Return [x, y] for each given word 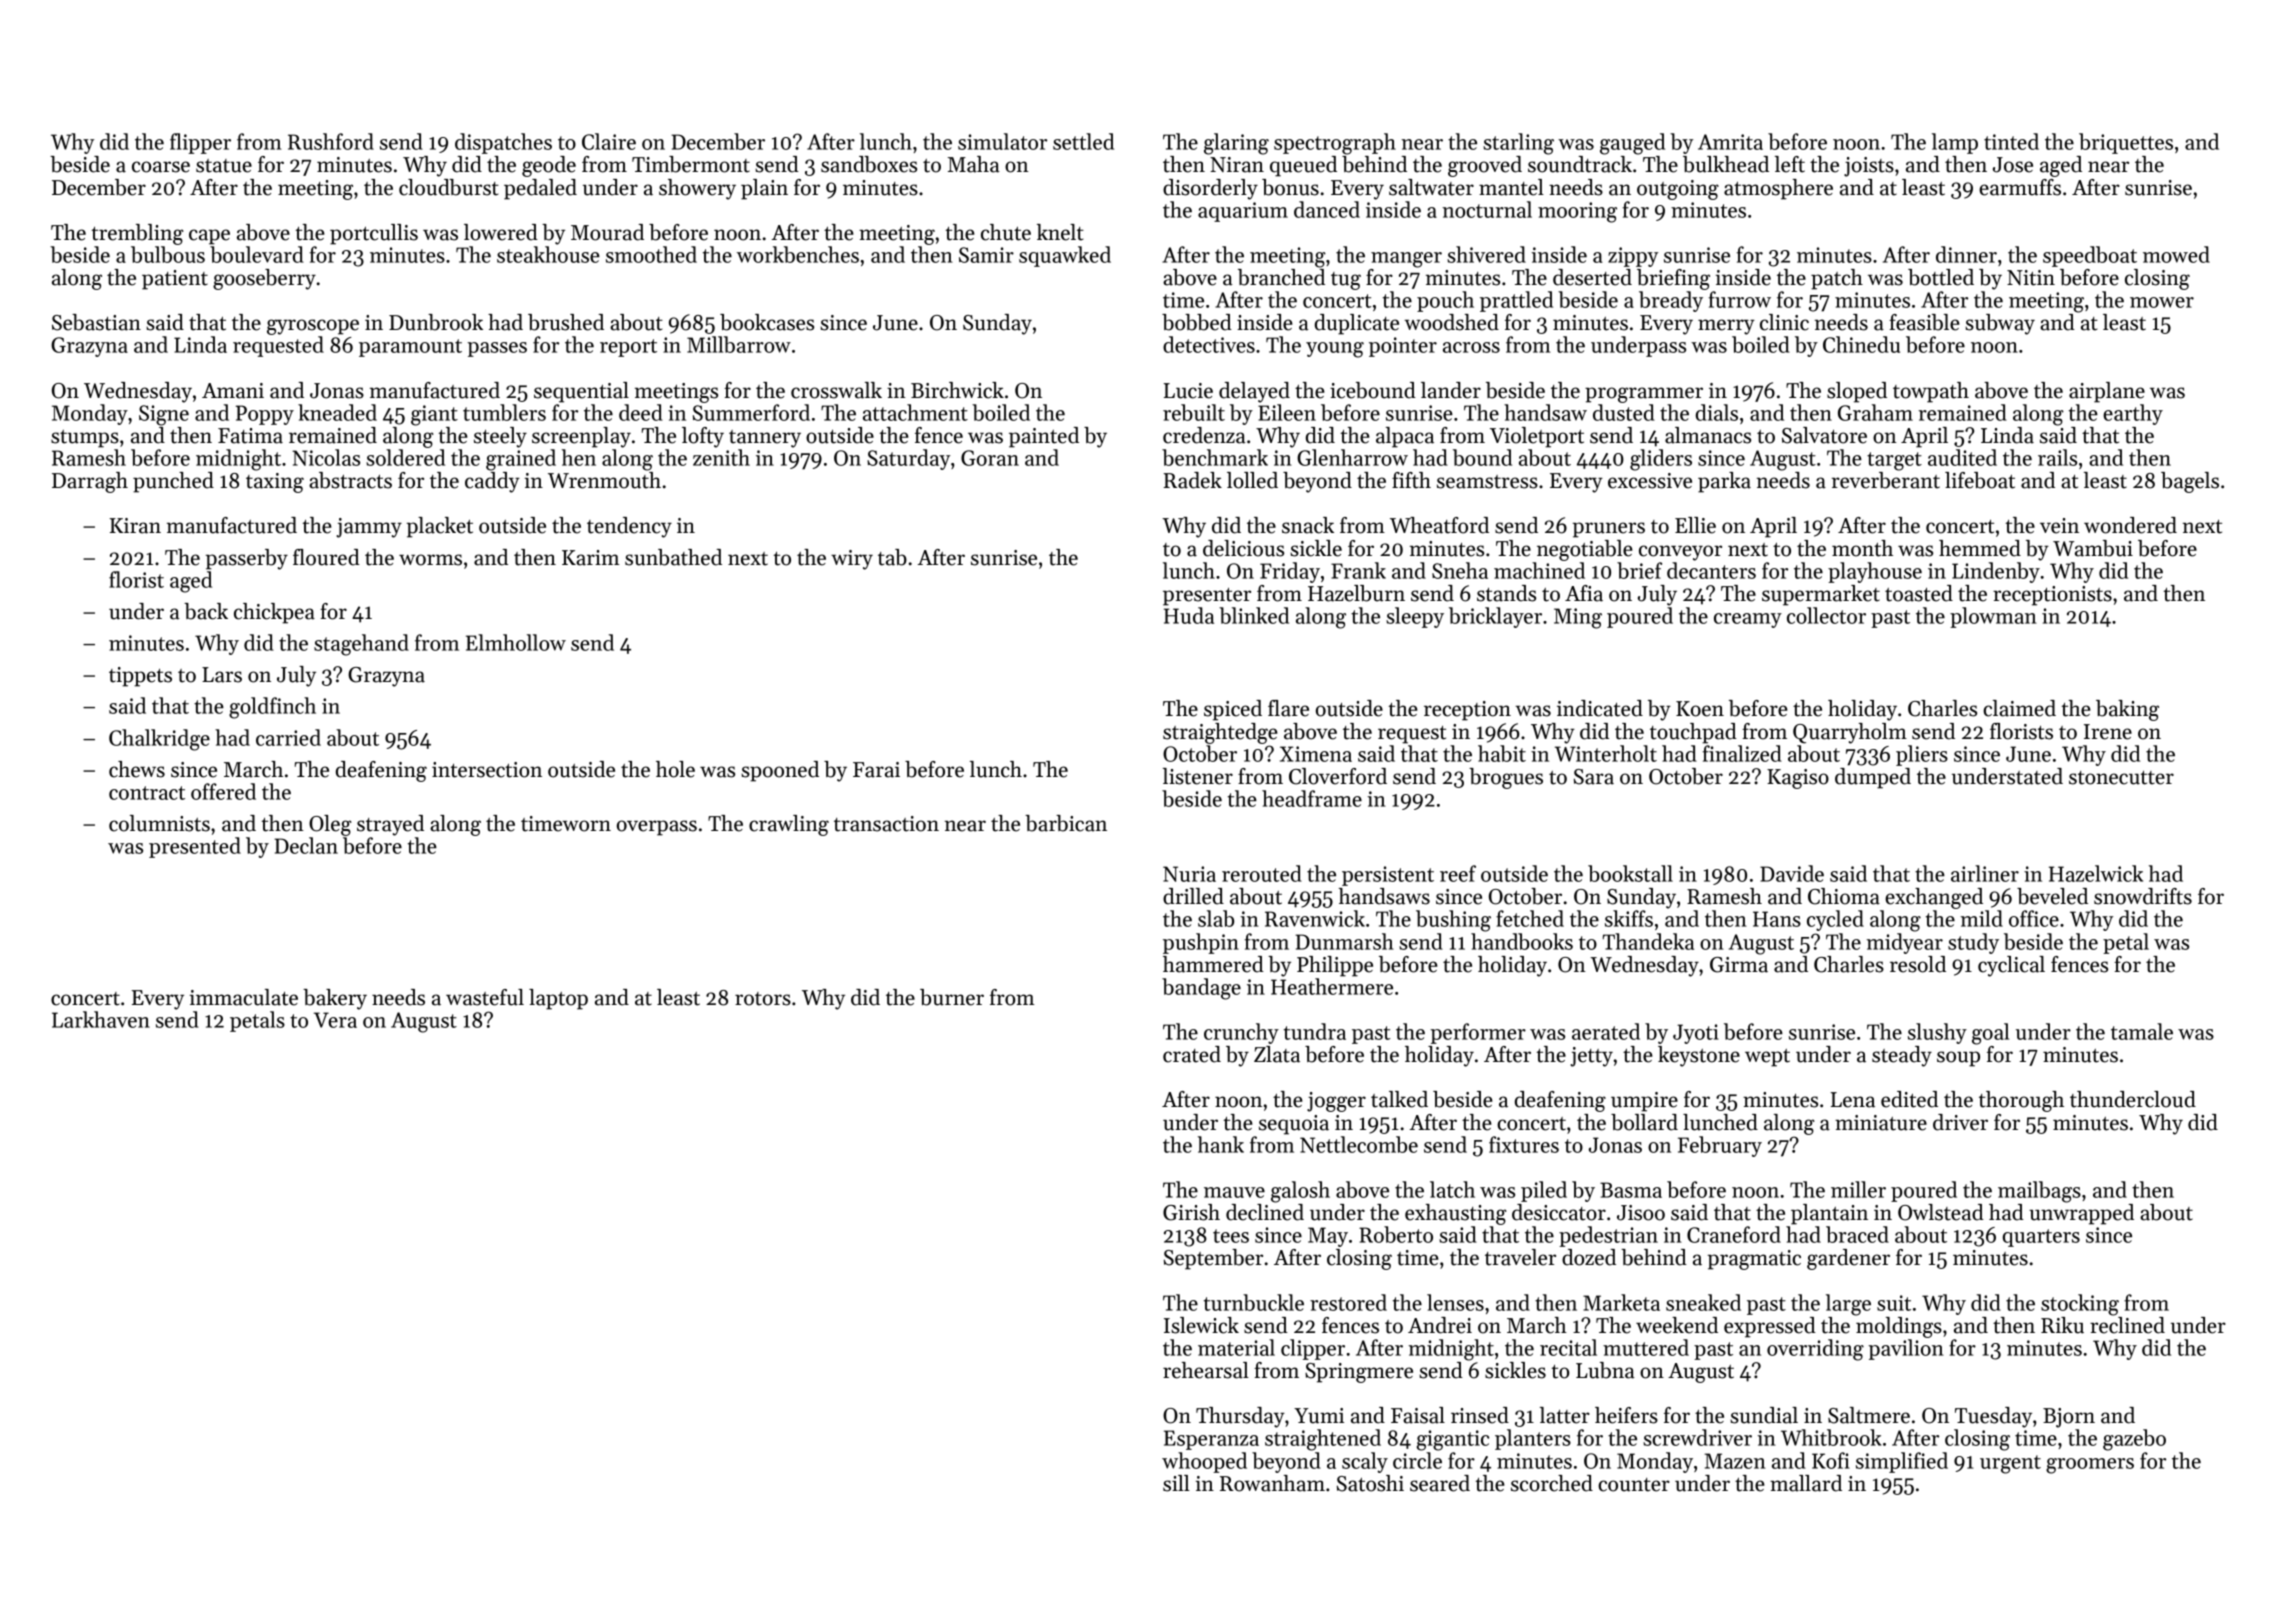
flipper [200, 143]
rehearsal [1206, 1370]
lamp [1955, 143]
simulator [1002, 141]
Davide [1792, 873]
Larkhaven [101, 1019]
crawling [789, 825]
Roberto [1396, 1234]
